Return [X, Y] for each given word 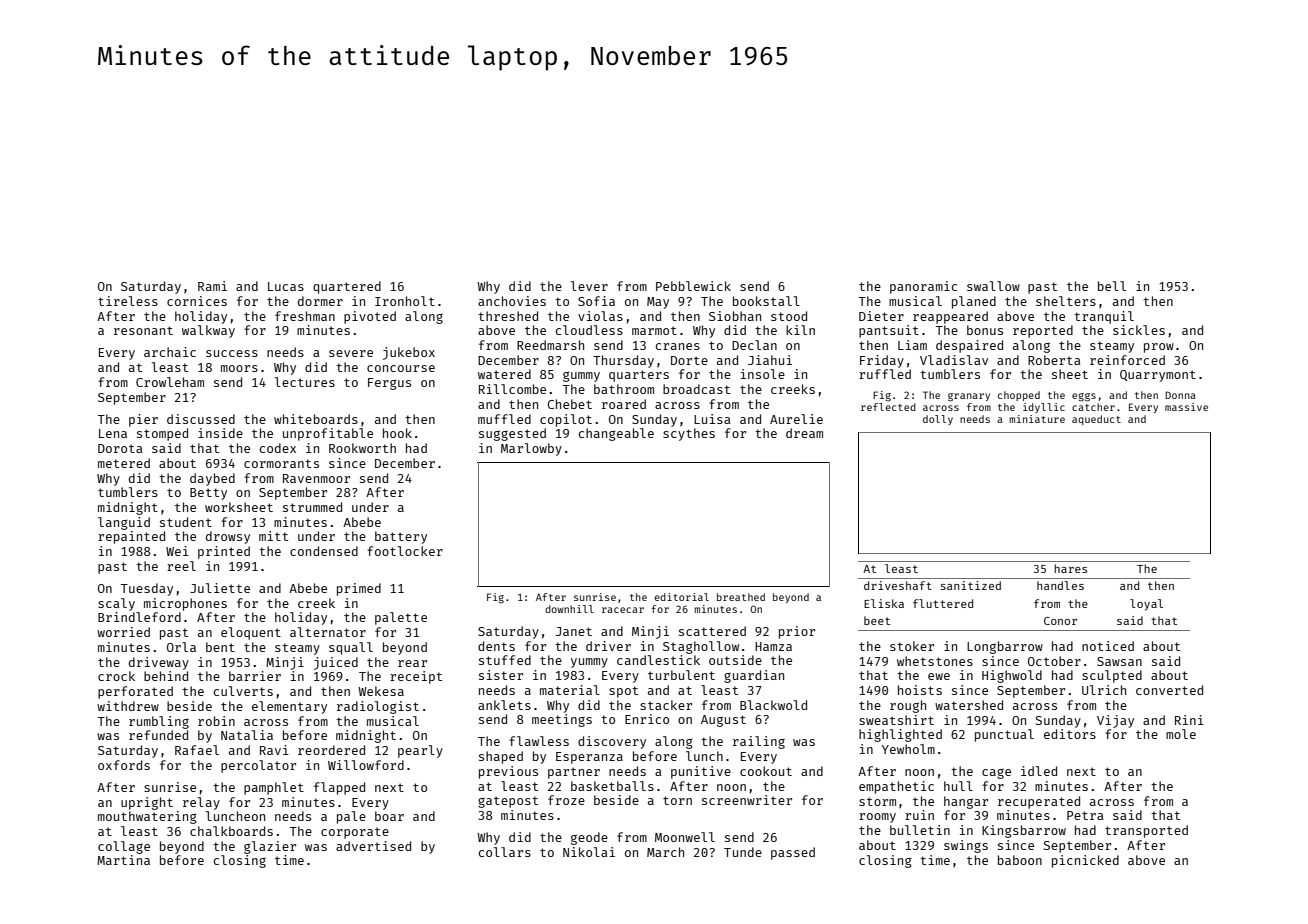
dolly [938, 420]
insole [763, 374]
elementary [289, 707]
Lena [113, 433]
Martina [123, 860]
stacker [666, 705]
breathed [741, 597]
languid [124, 523]
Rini [1189, 720]
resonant [143, 330]
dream [804, 433]
